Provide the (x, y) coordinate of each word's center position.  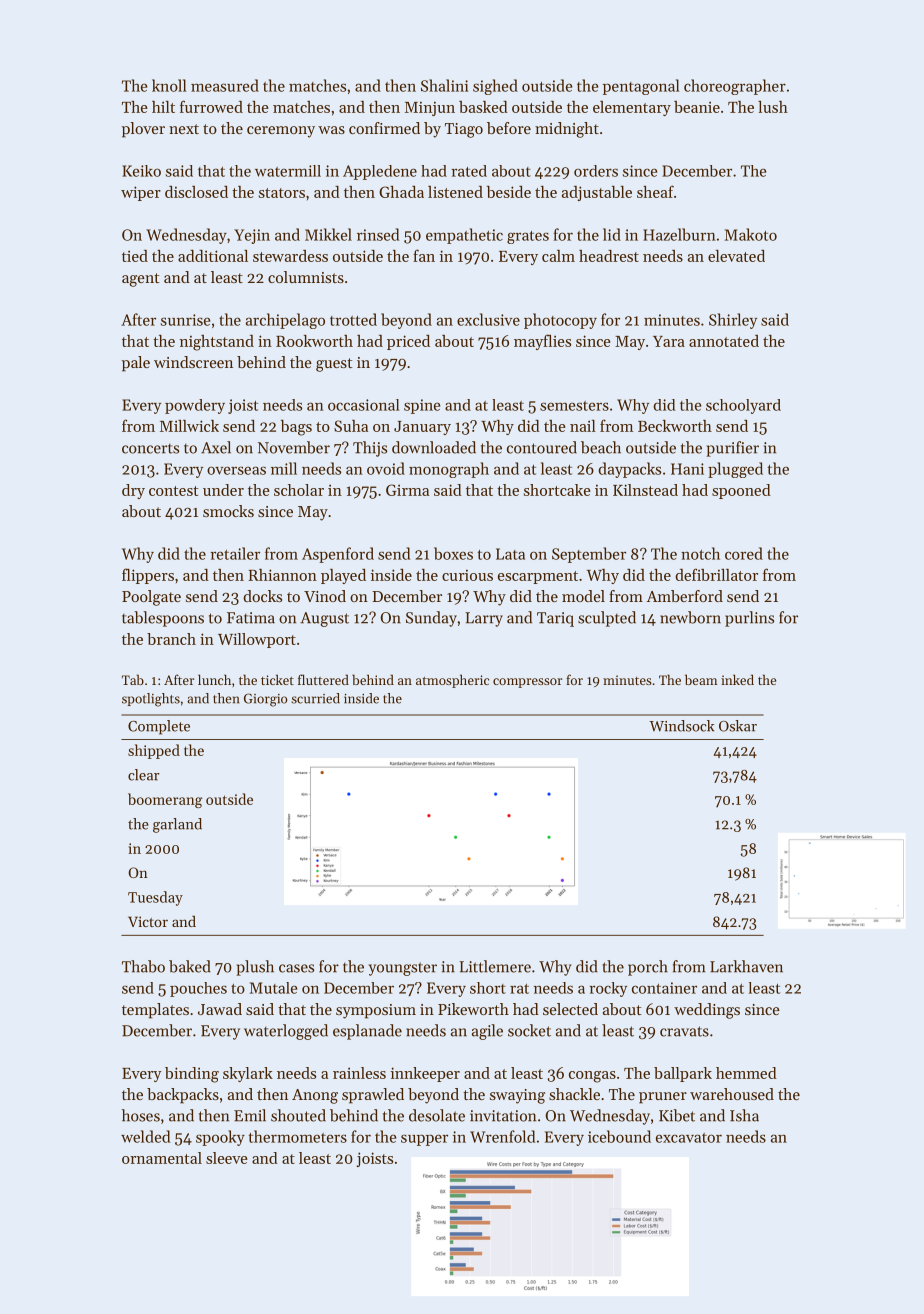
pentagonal (641, 87)
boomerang (165, 800)
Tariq (555, 619)
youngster (403, 969)
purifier (732, 449)
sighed (495, 87)
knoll (169, 85)
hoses (141, 1115)
